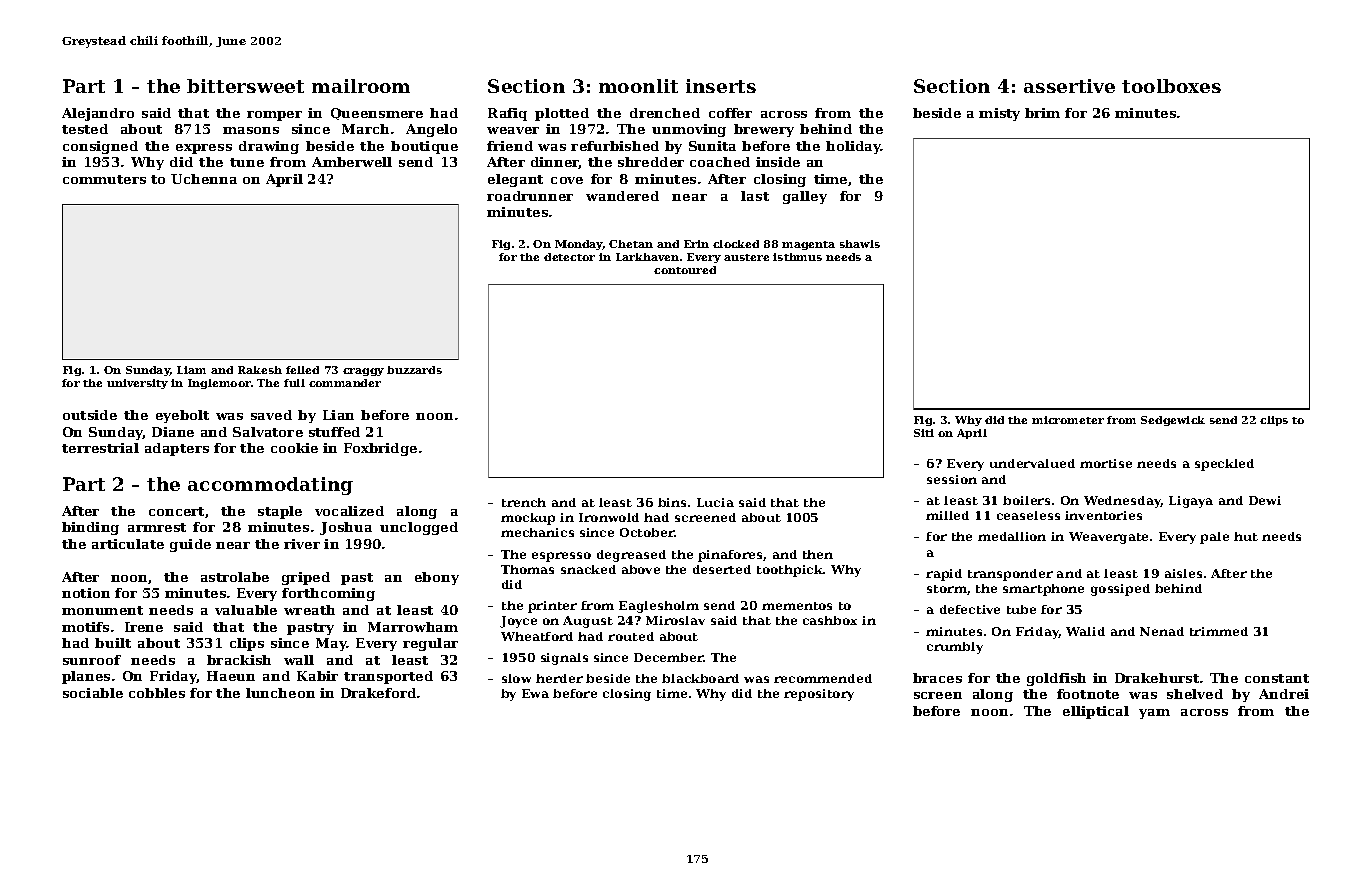 The height and width of the screenshot is (887, 1372). What do you see at coordinates (672, 502) in the screenshot?
I see `bins` at bounding box center [672, 502].
